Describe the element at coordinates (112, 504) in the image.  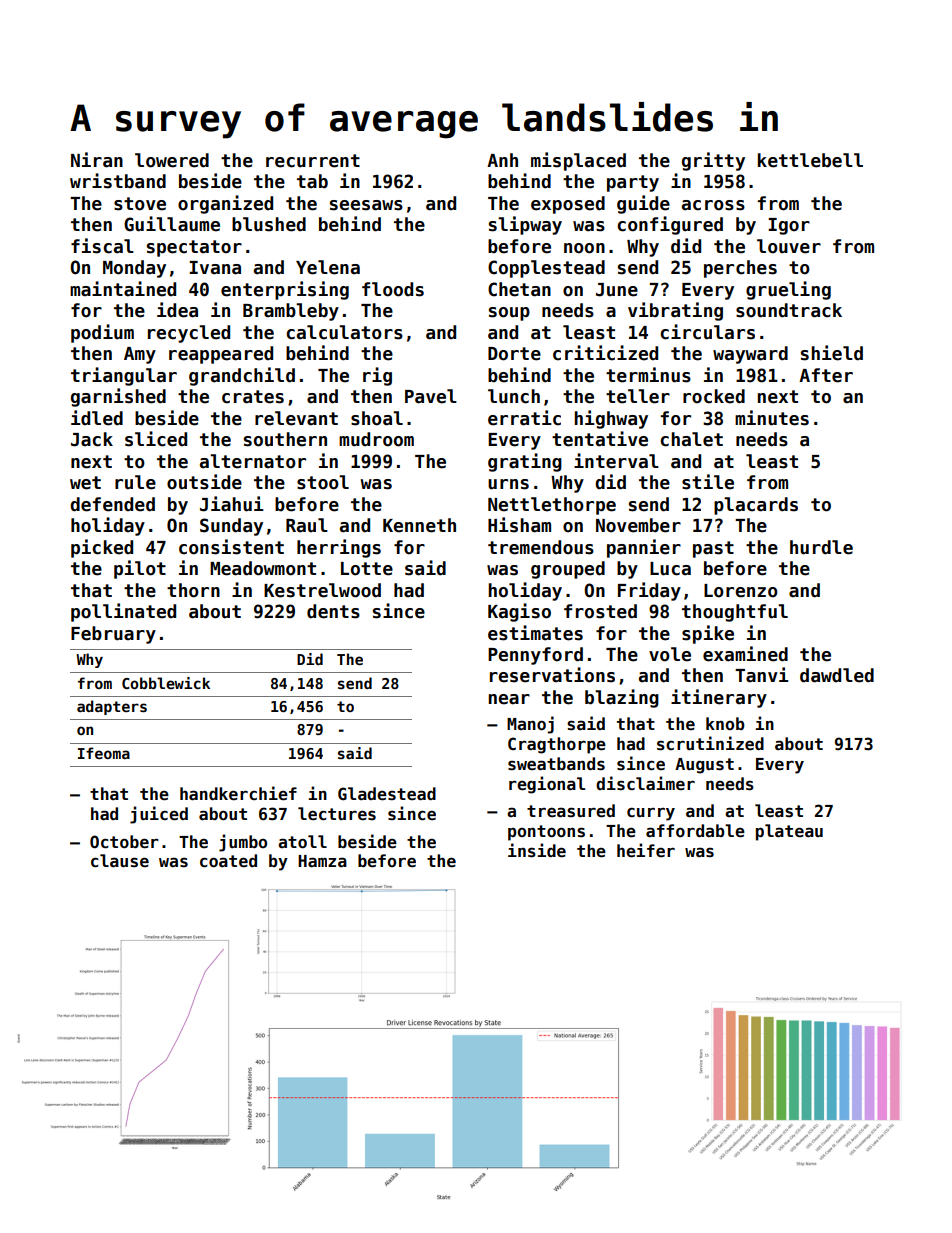
I see `defended` at that location.
